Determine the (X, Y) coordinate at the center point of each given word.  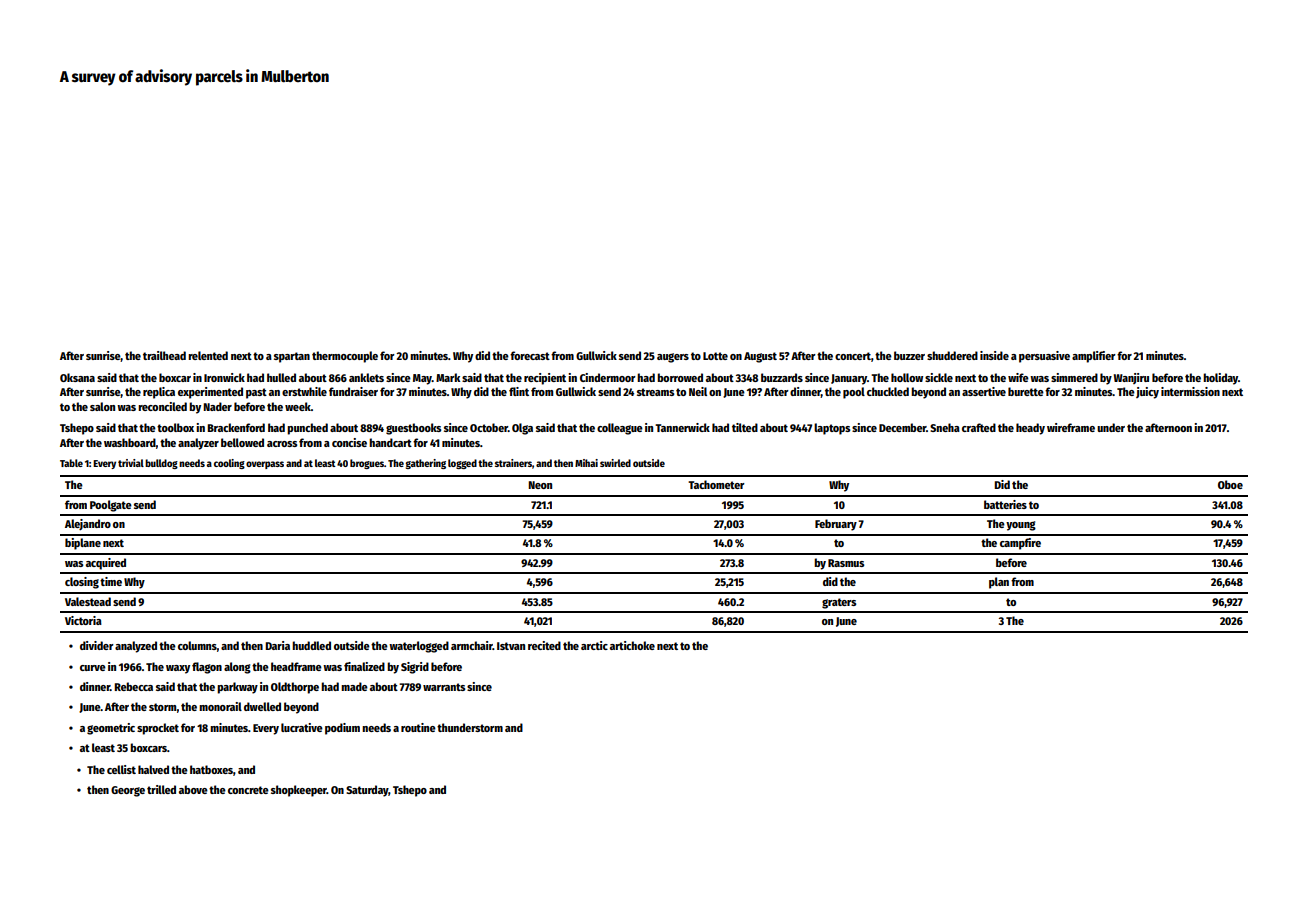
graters (839, 603)
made (354, 686)
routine (418, 727)
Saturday (367, 791)
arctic (594, 645)
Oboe (1230, 484)
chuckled (888, 391)
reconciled (162, 406)
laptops (832, 429)
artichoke (632, 645)
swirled (615, 463)
